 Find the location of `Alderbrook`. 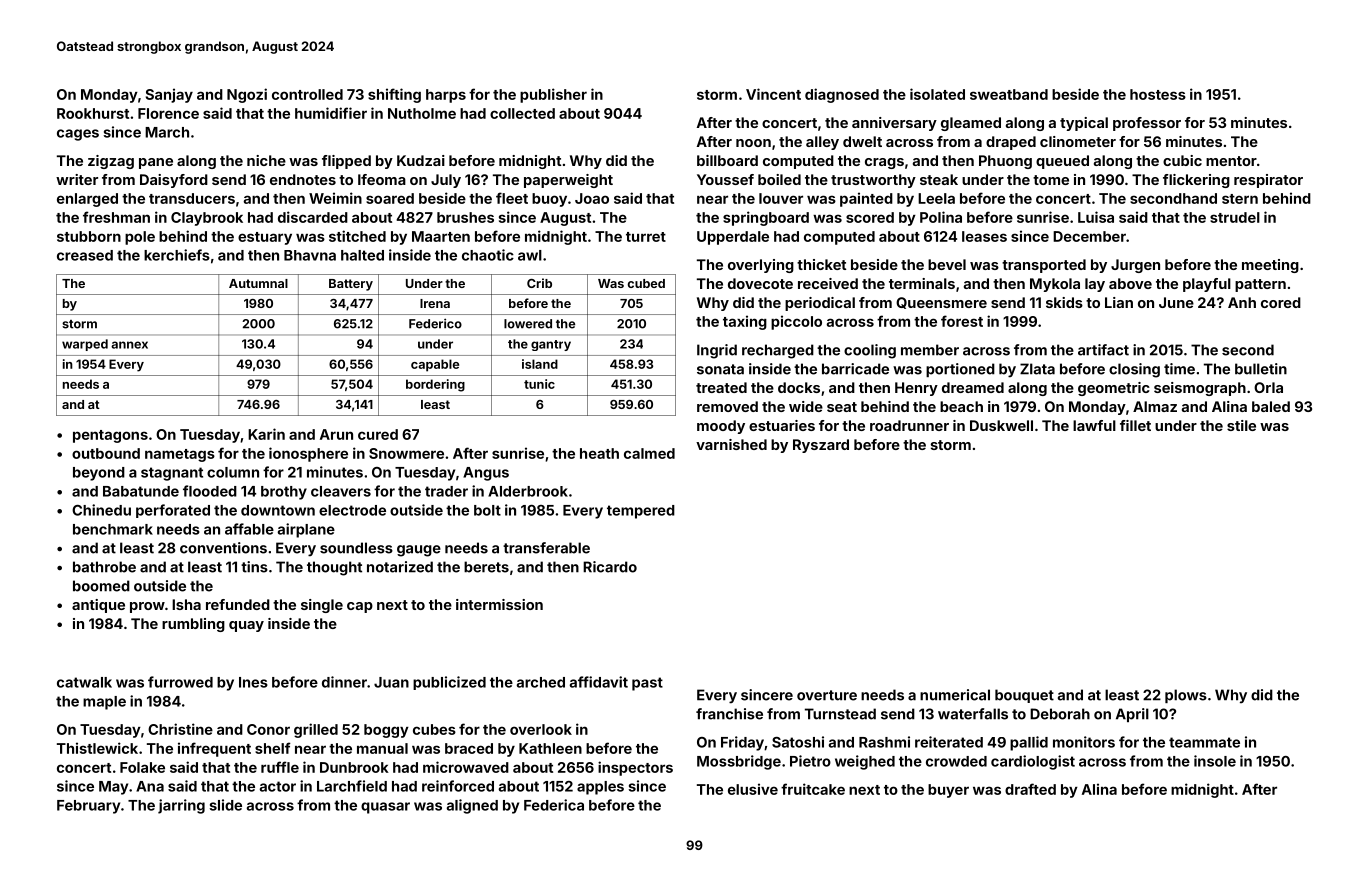

Alderbrook is located at coordinates (528, 491).
